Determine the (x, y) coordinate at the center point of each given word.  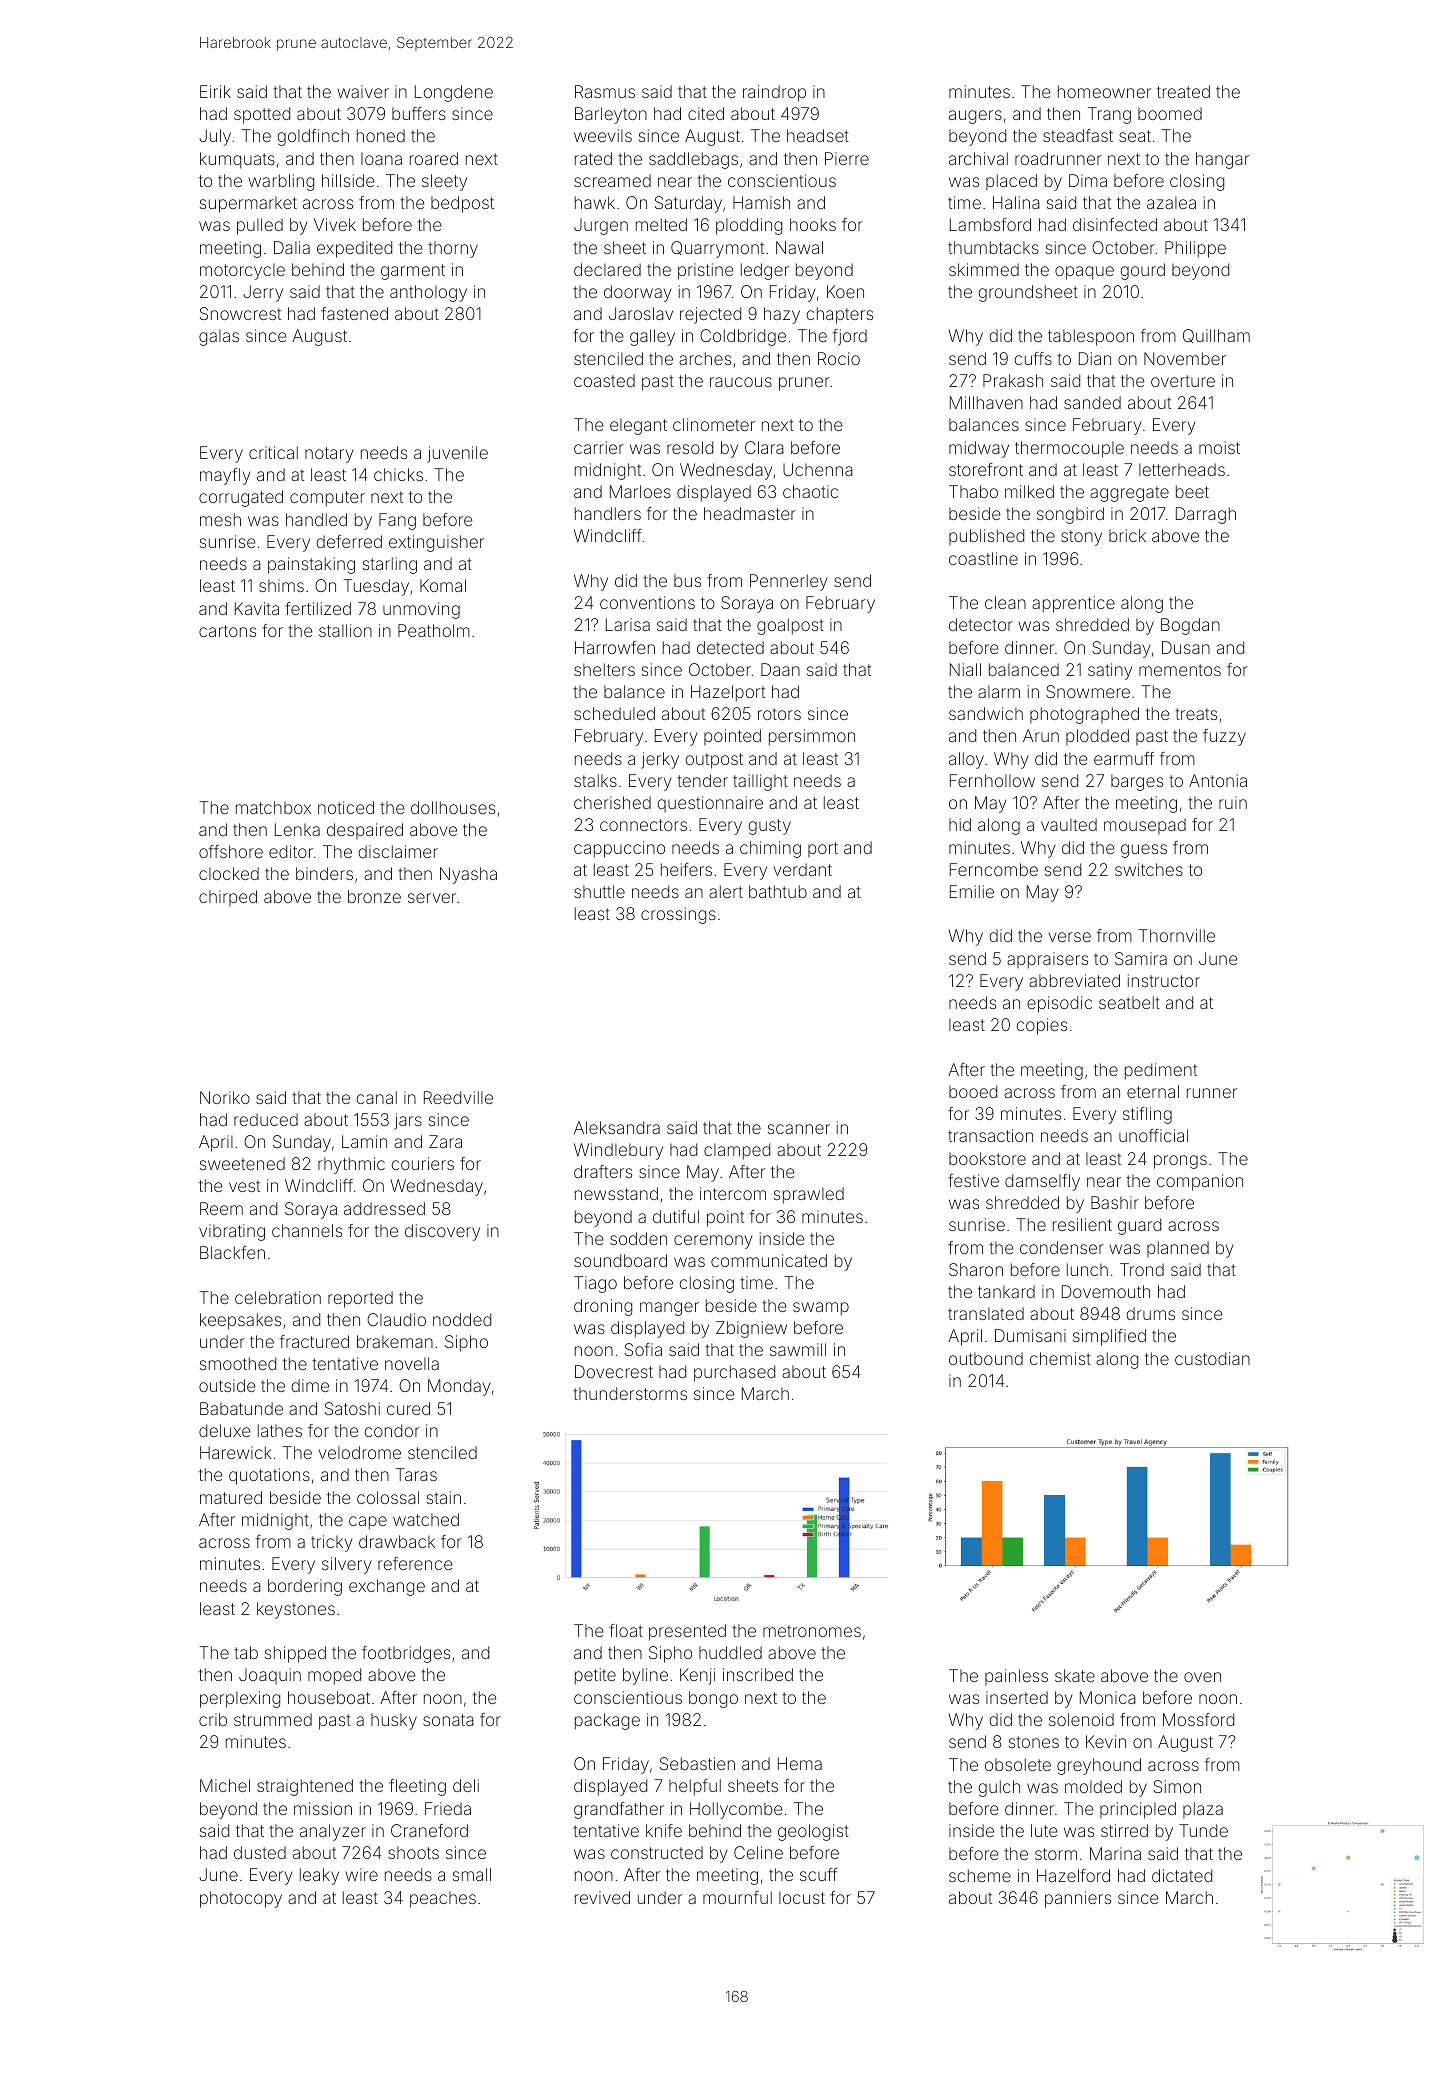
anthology (428, 293)
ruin (1233, 802)
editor (291, 851)
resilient (1082, 1224)
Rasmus (605, 91)
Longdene (454, 93)
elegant (638, 426)
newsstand (616, 1193)
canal (377, 1097)
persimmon (812, 737)
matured (231, 1497)
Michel (225, 1785)
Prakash (1013, 380)
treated (1183, 91)
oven (1202, 1677)
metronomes (812, 1631)
